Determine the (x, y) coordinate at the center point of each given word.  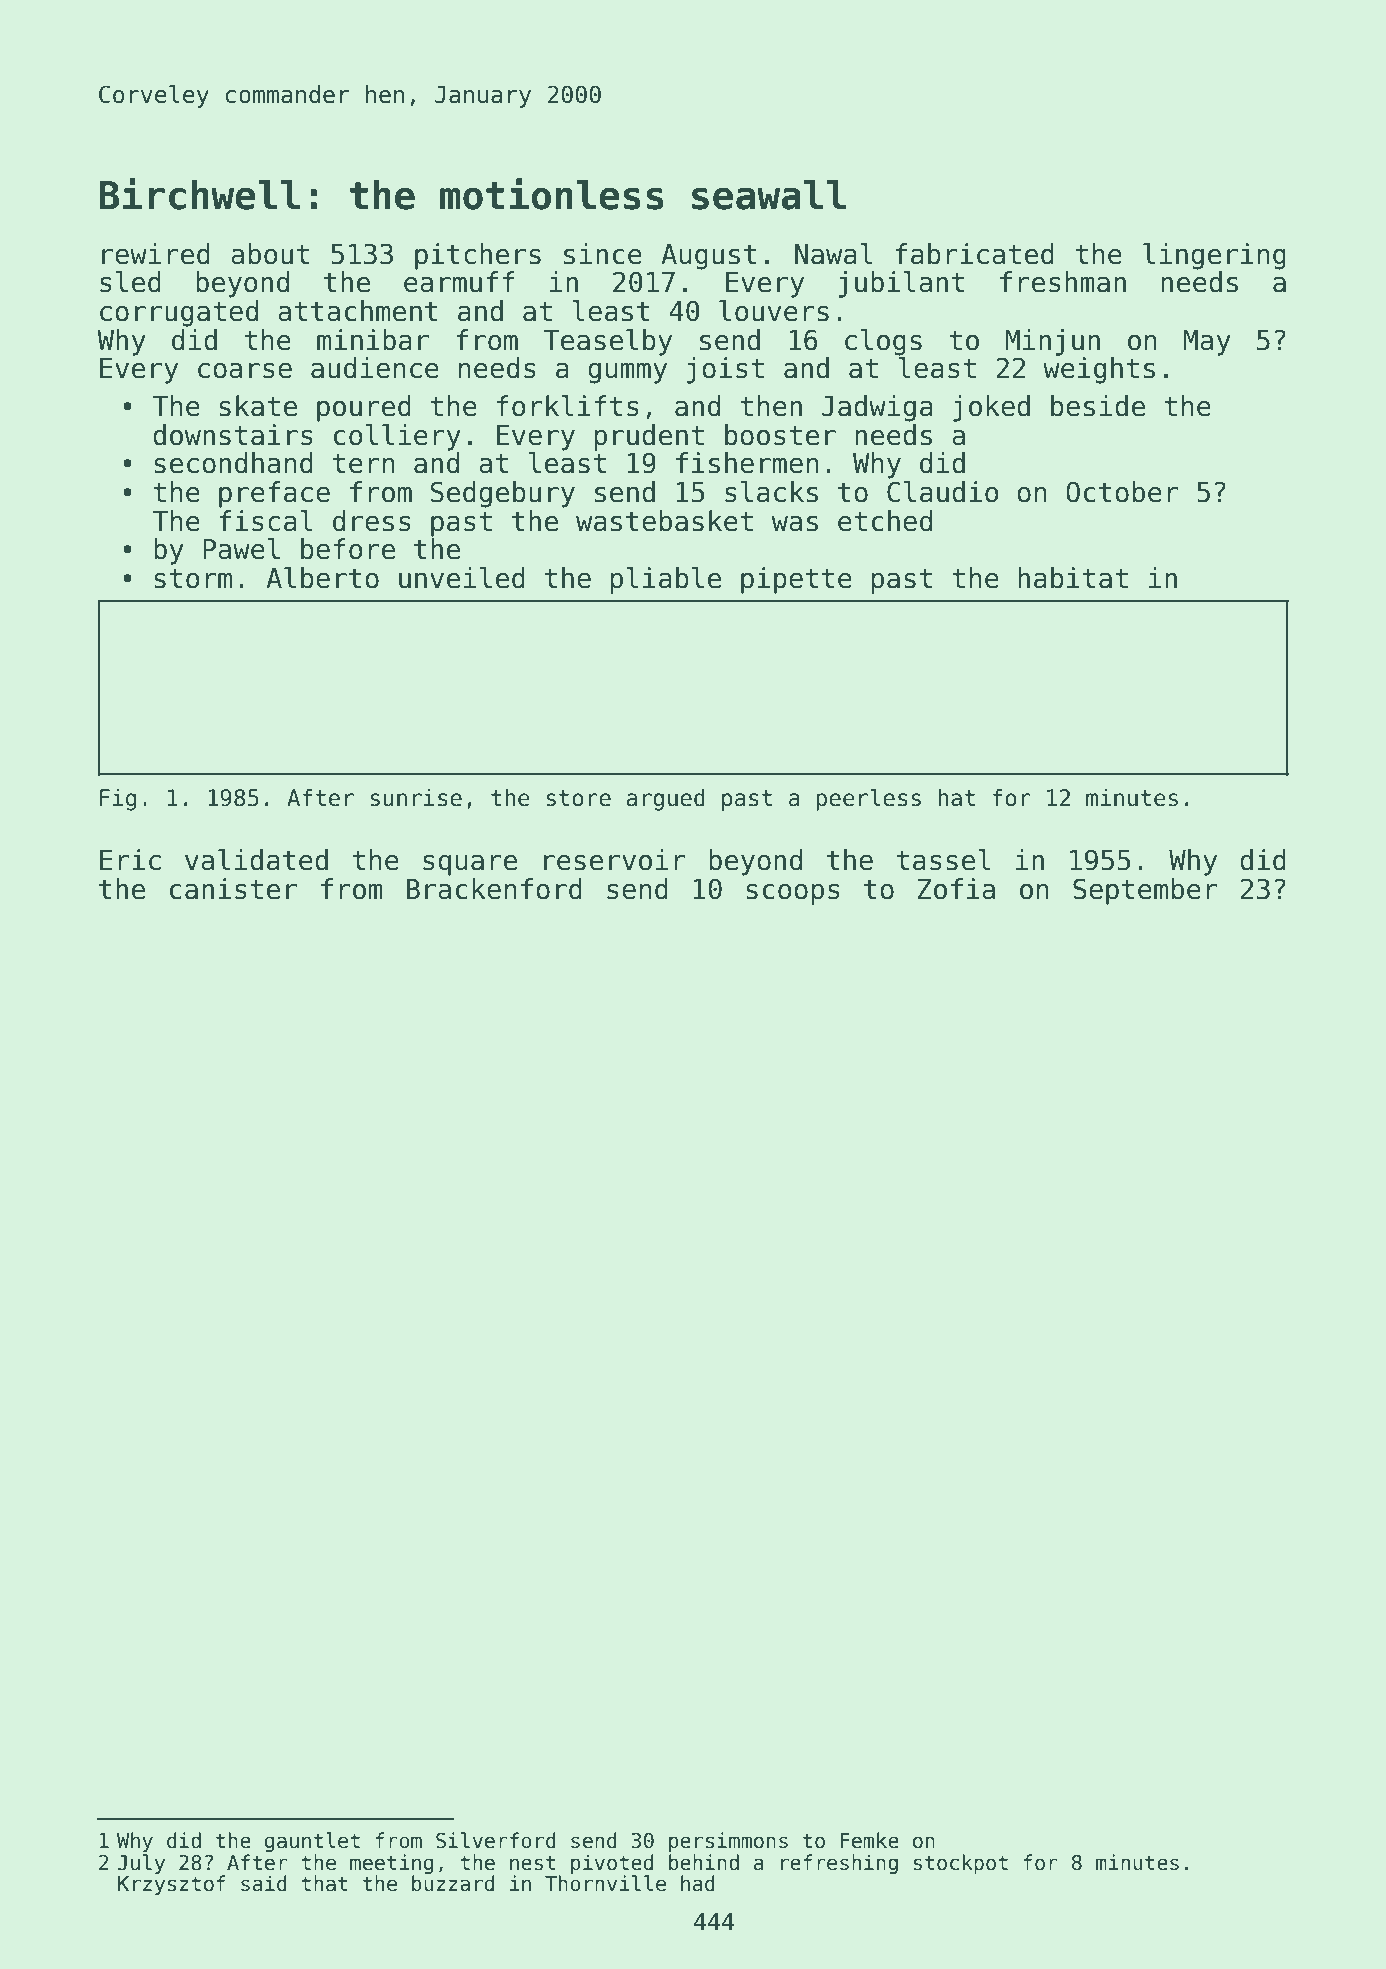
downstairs (233, 435)
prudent (649, 437)
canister (233, 889)
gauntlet (312, 1842)
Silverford (496, 1840)
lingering (1214, 256)
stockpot (960, 1864)
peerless (868, 800)
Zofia (956, 889)
